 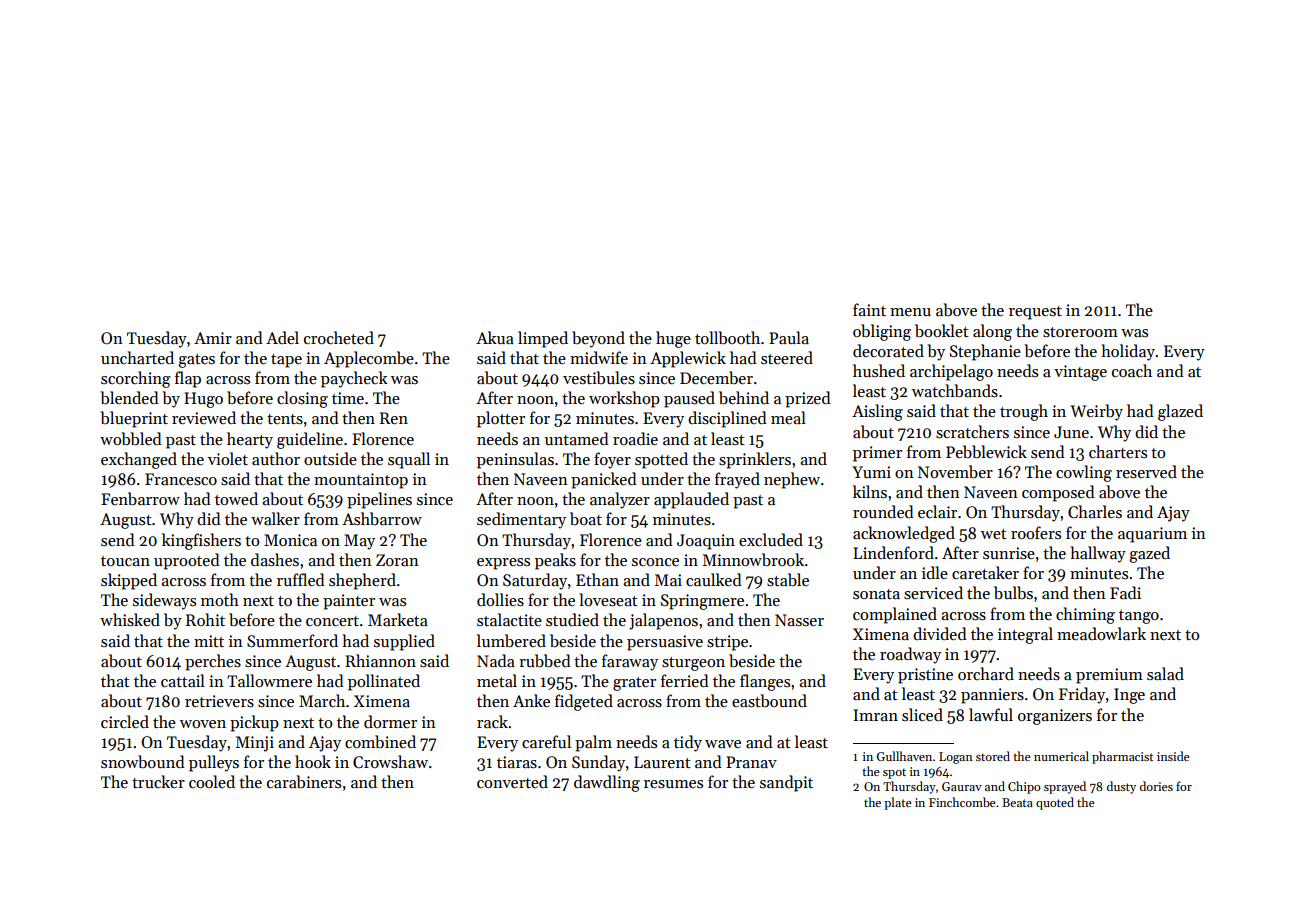 I want to click on beyond, so click(x=598, y=339).
